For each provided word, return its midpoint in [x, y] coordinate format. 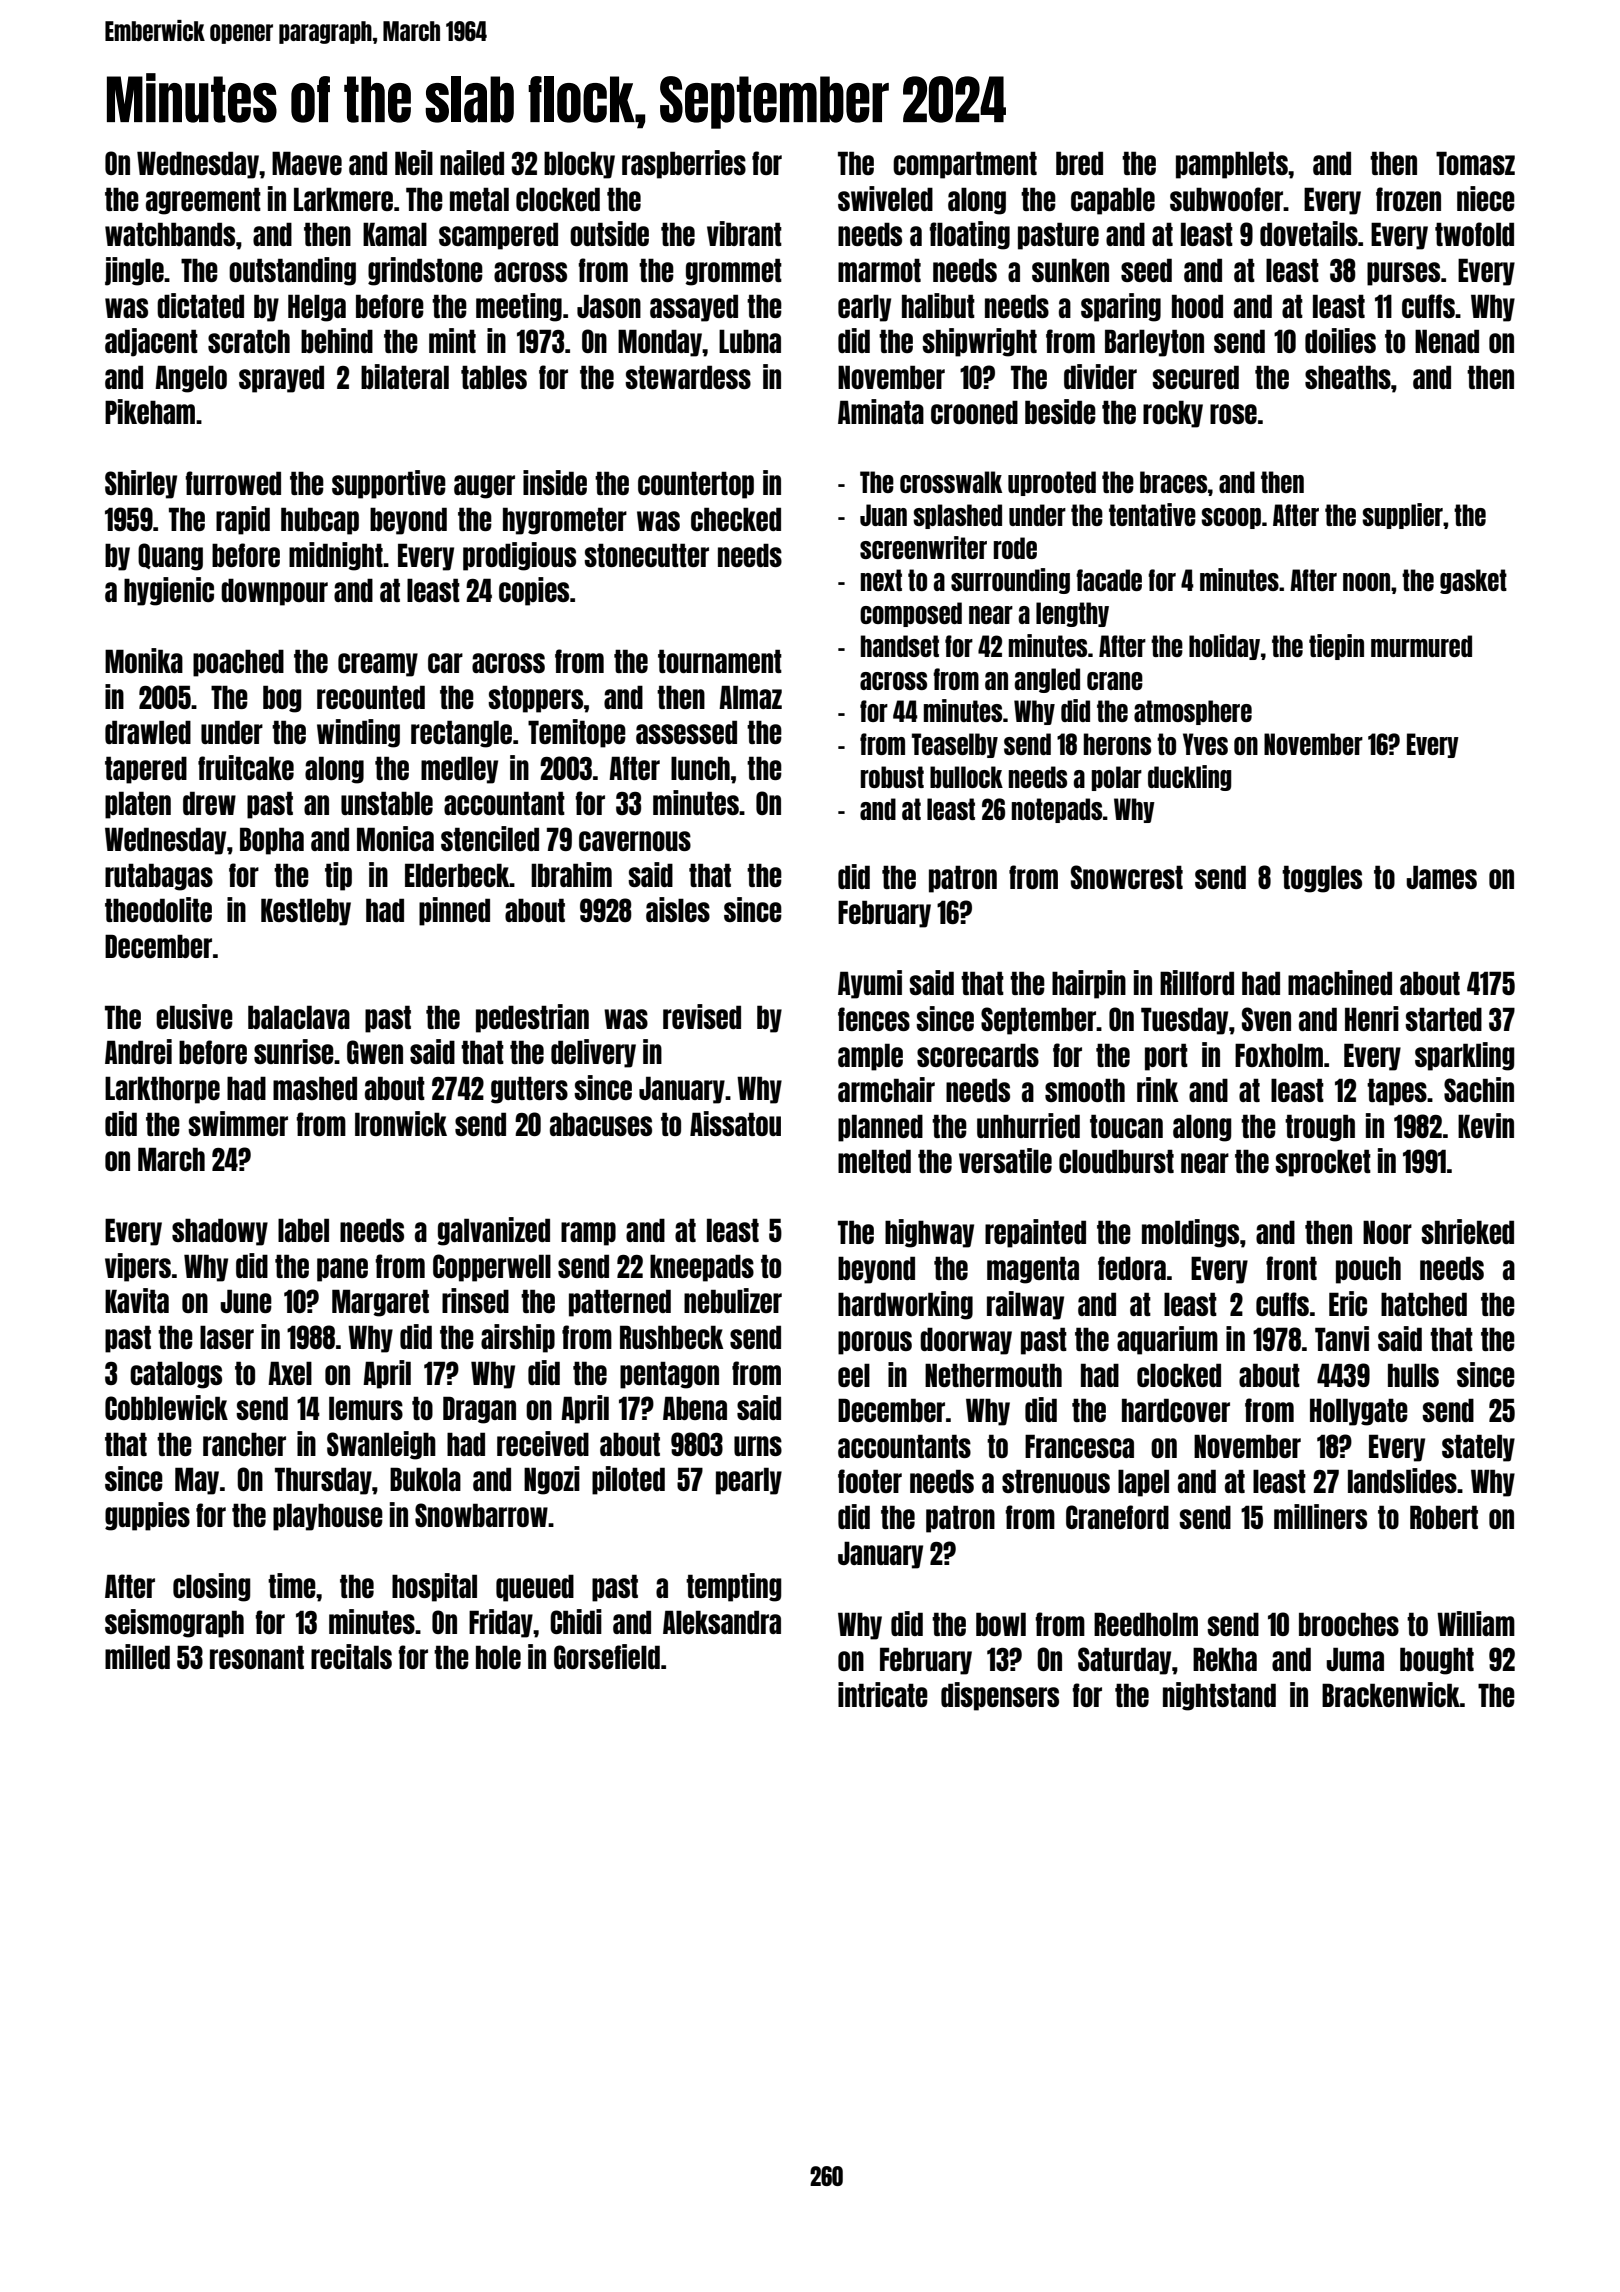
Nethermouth [993, 1375]
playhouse [328, 1517]
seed [1146, 270]
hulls [1413, 1375]
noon [1366, 582]
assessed [686, 732]
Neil [414, 162]
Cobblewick [166, 1407]
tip [338, 876]
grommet [733, 272]
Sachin [1479, 1089]
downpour [274, 592]
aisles [678, 909]
